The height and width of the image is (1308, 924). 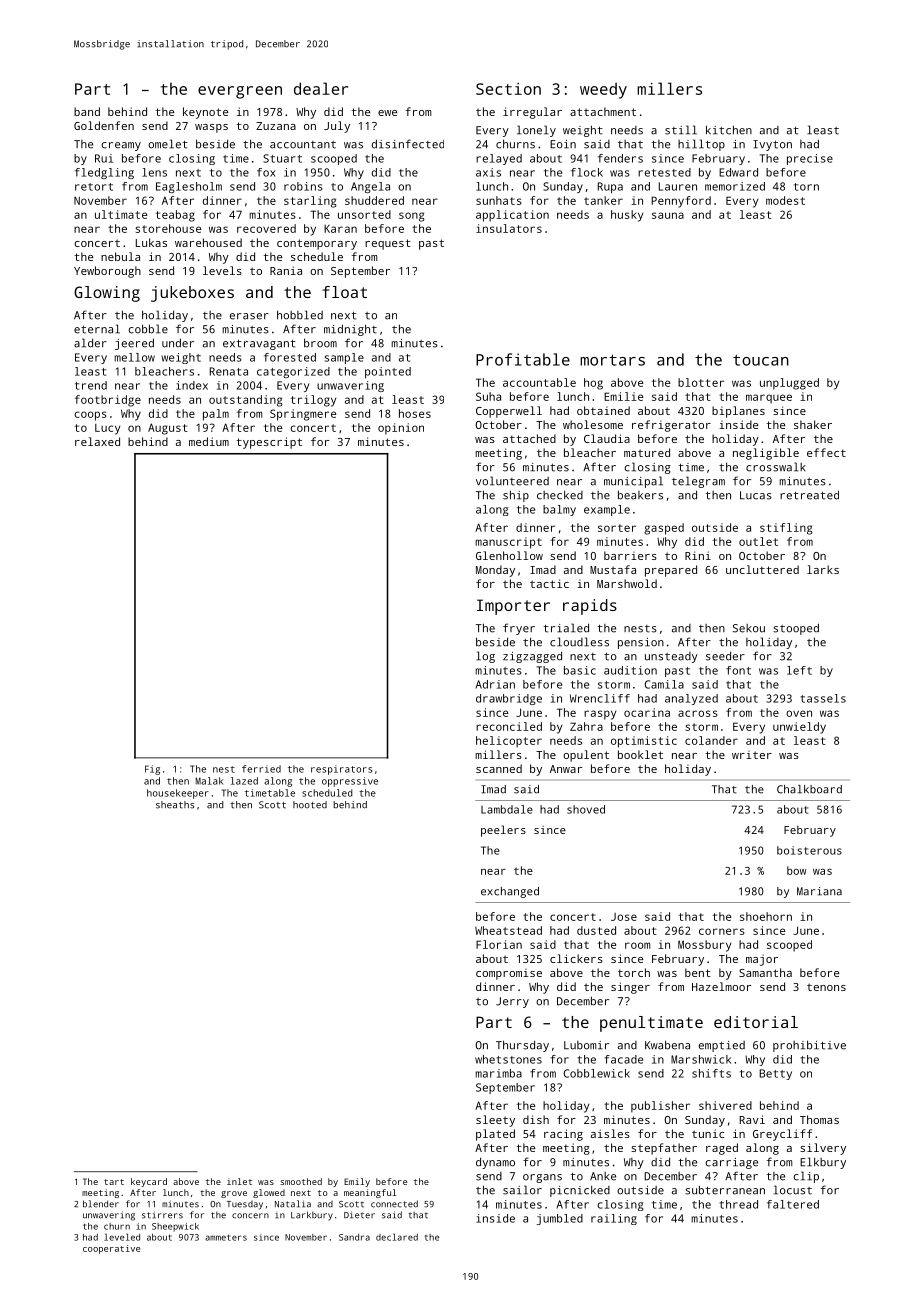 I want to click on cooperative, so click(x=111, y=1249).
